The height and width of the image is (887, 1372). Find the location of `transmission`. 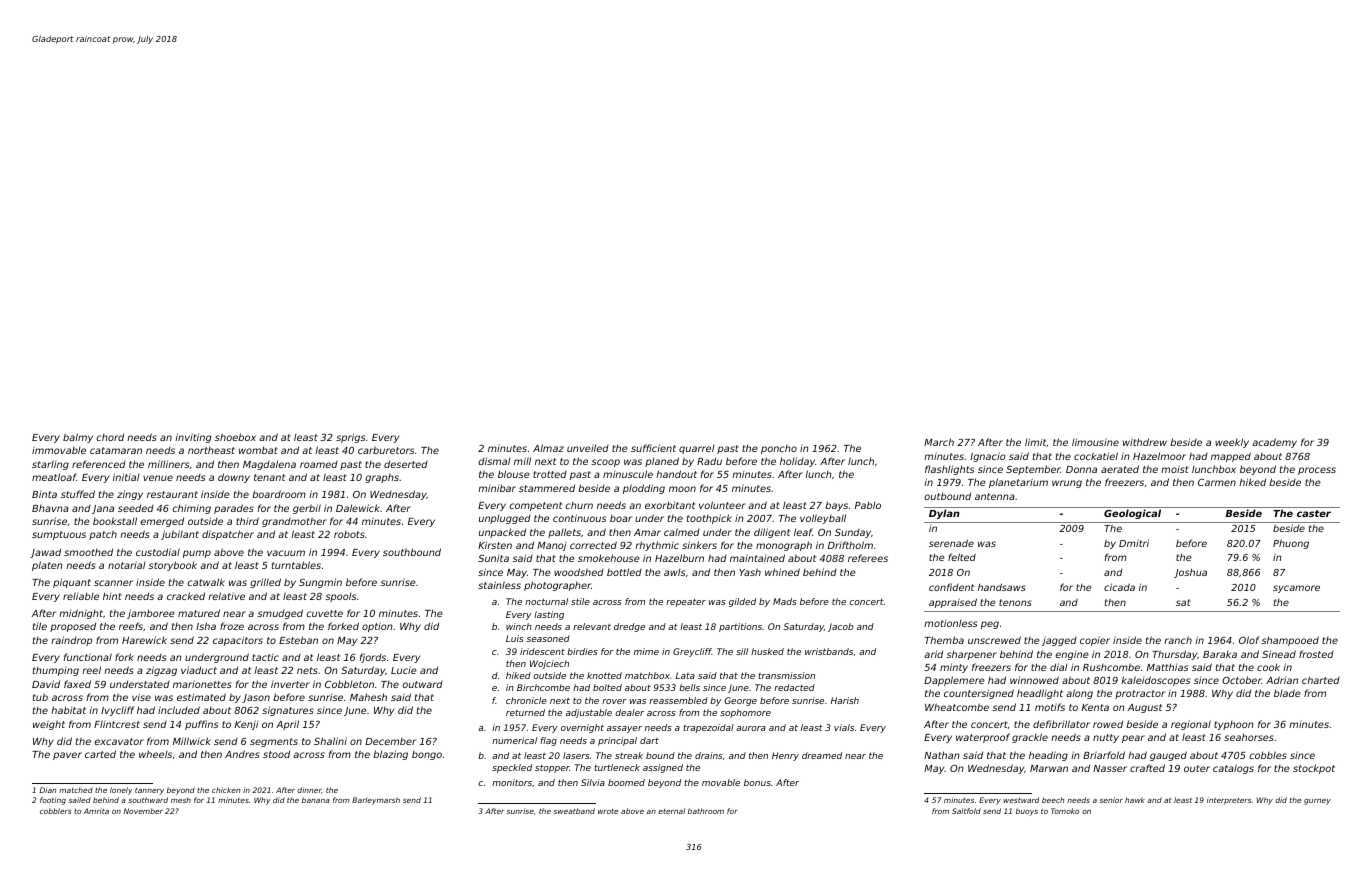

transmission is located at coordinates (786, 675).
